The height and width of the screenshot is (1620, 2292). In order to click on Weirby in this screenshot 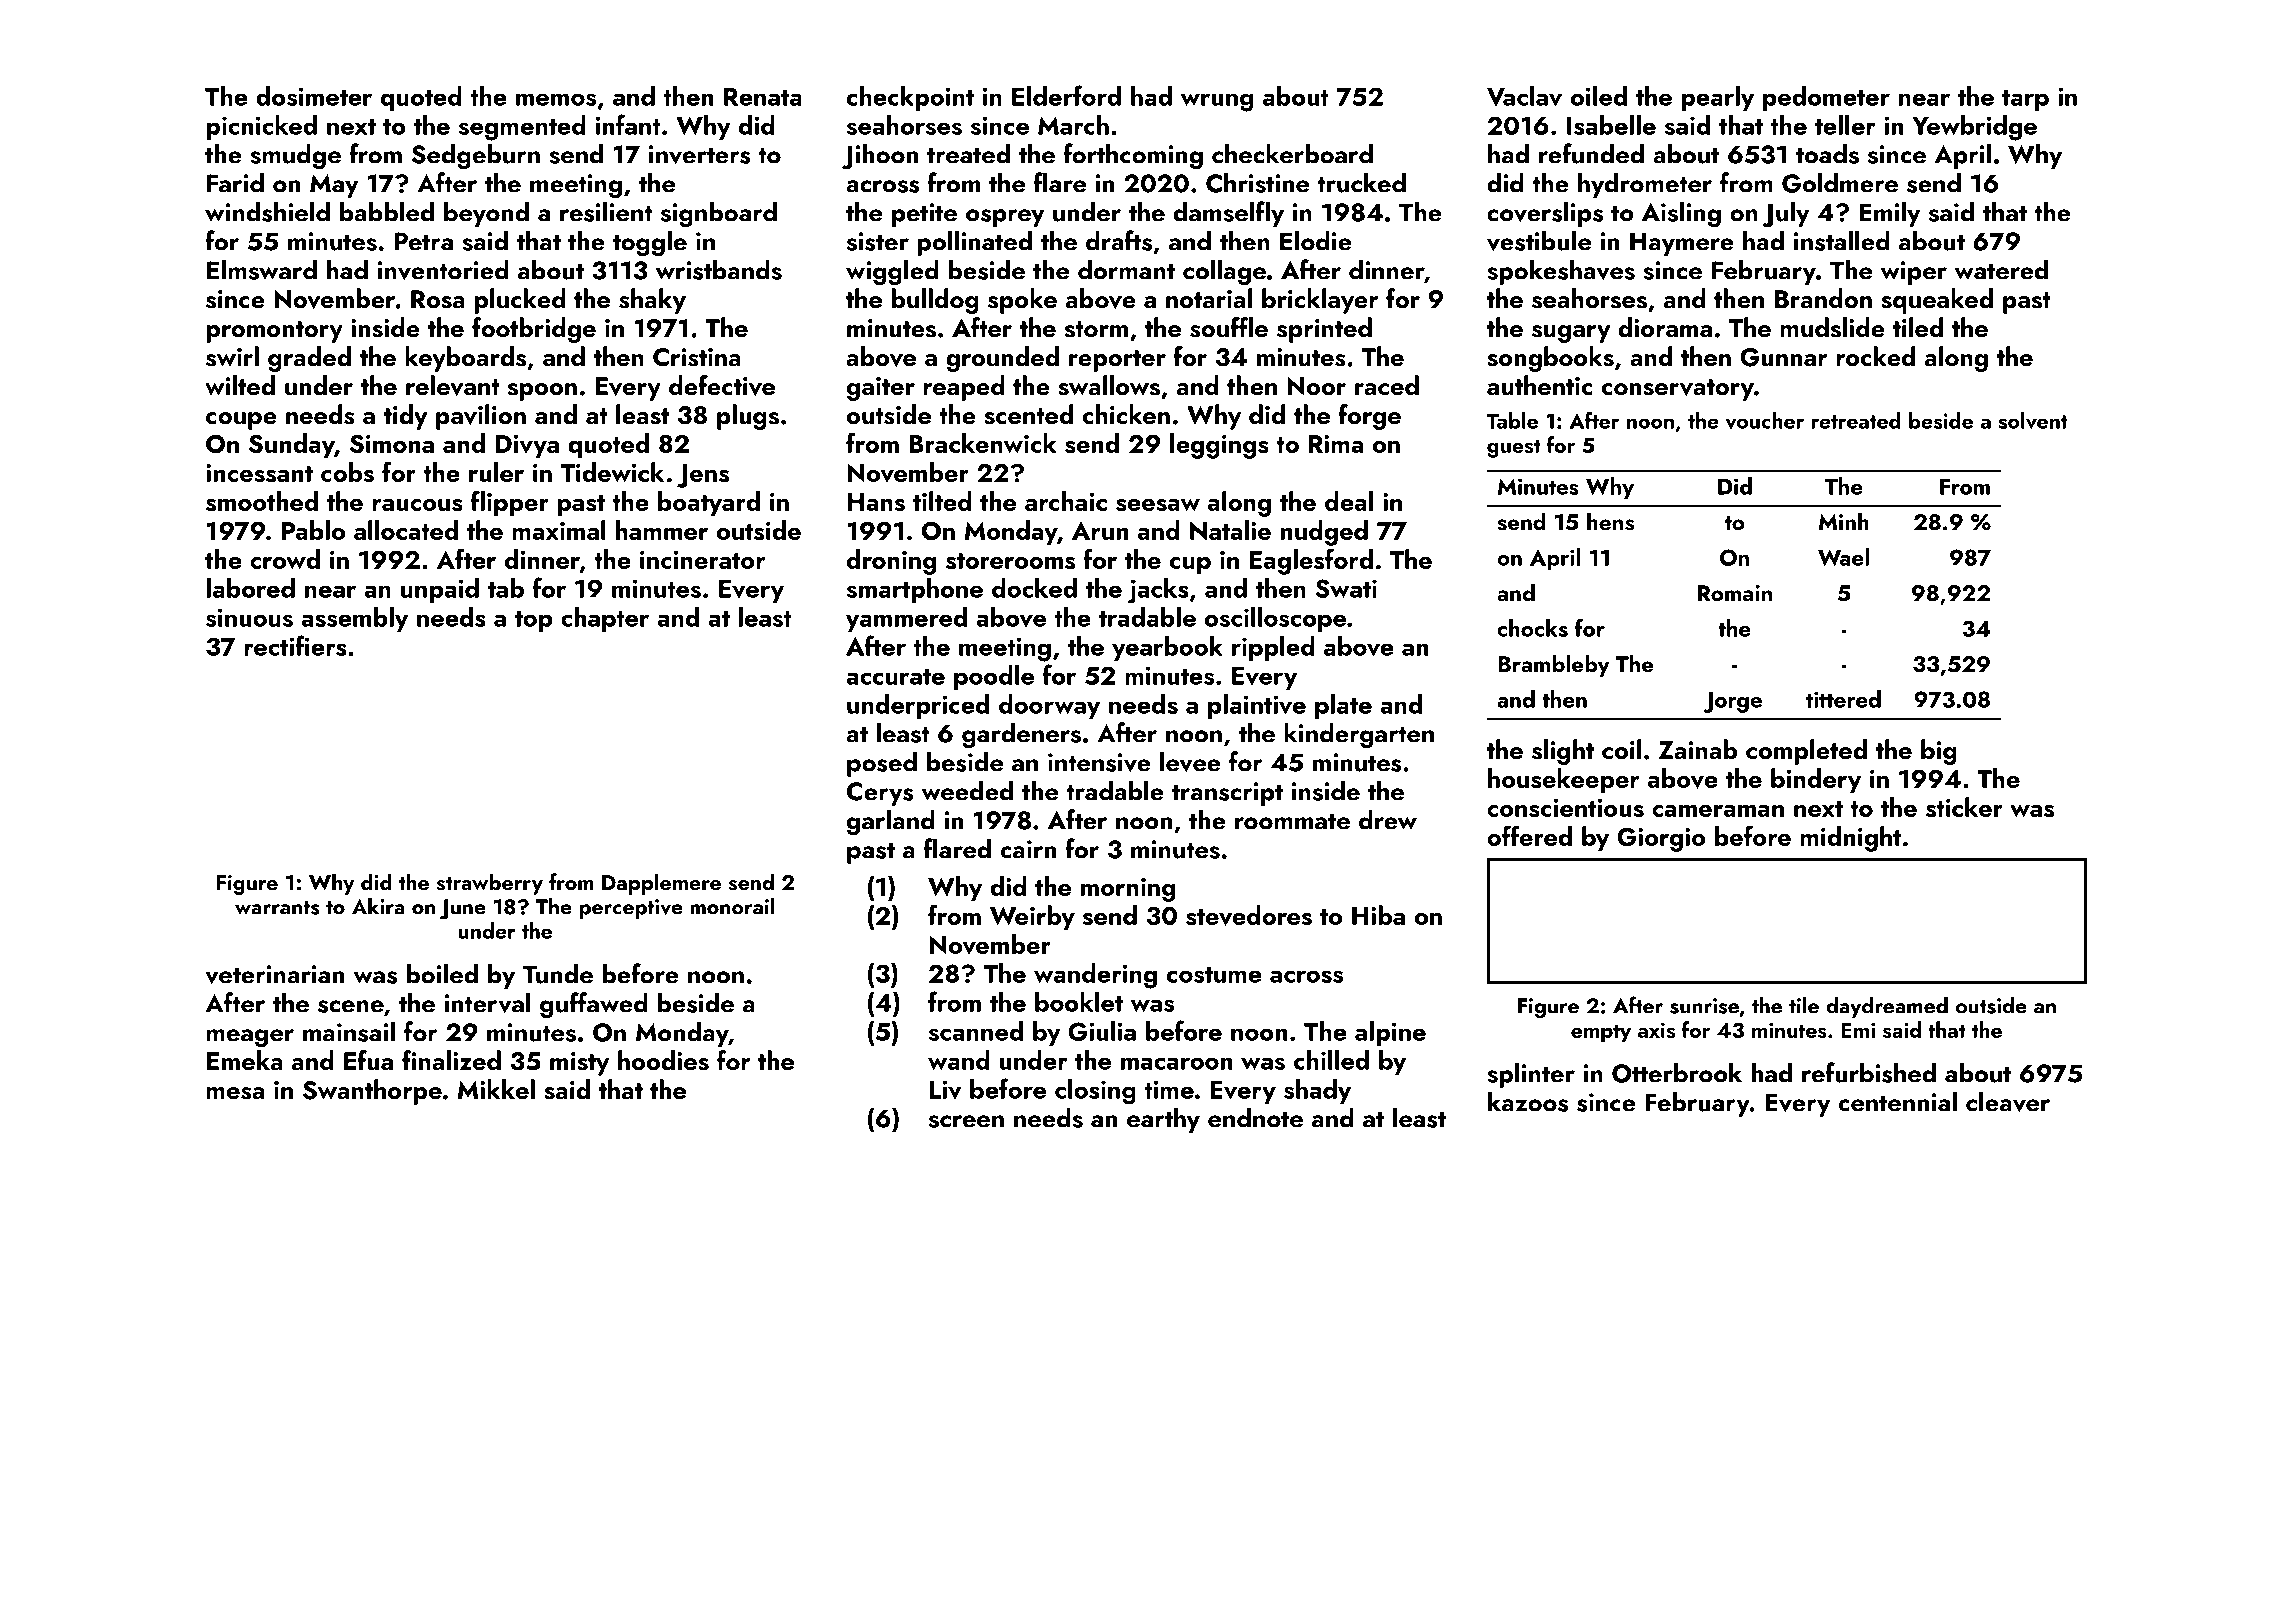, I will do `click(1032, 918)`.
